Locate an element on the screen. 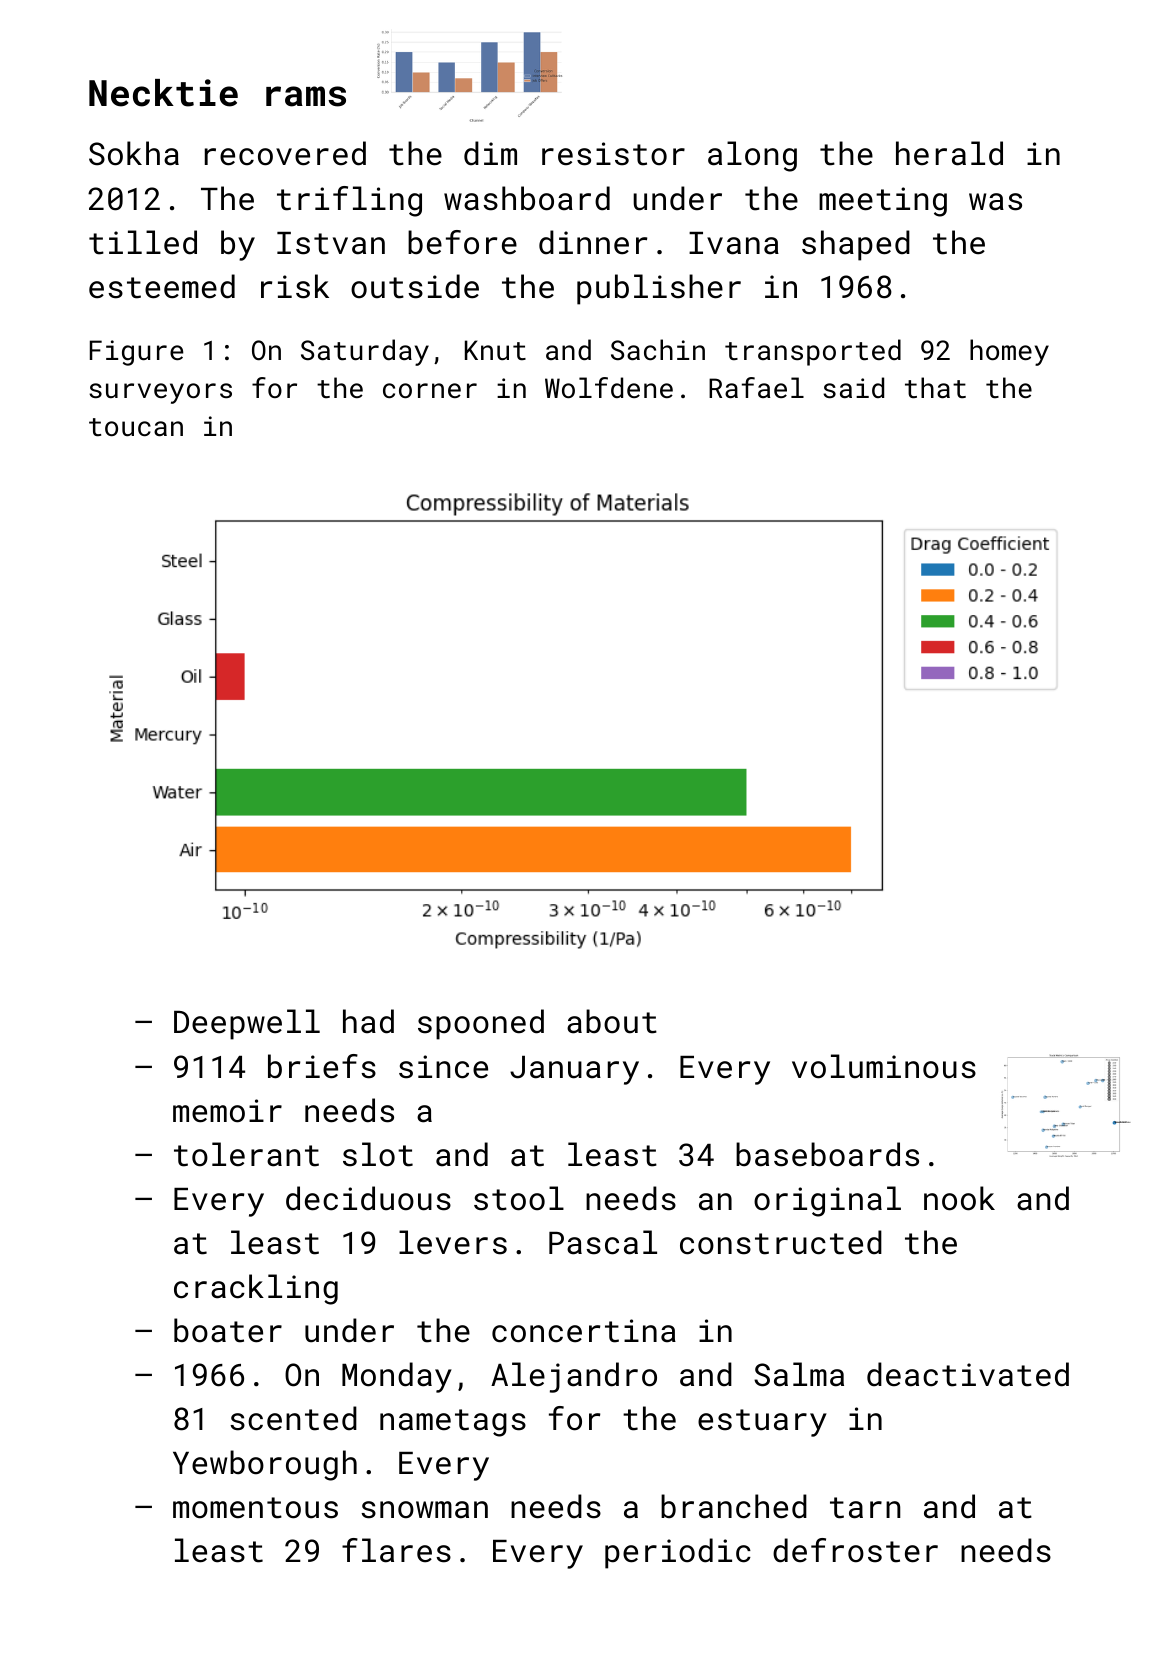 Image resolution: width=1165 pixels, height=1654 pixels. nook is located at coordinates (959, 1198).
